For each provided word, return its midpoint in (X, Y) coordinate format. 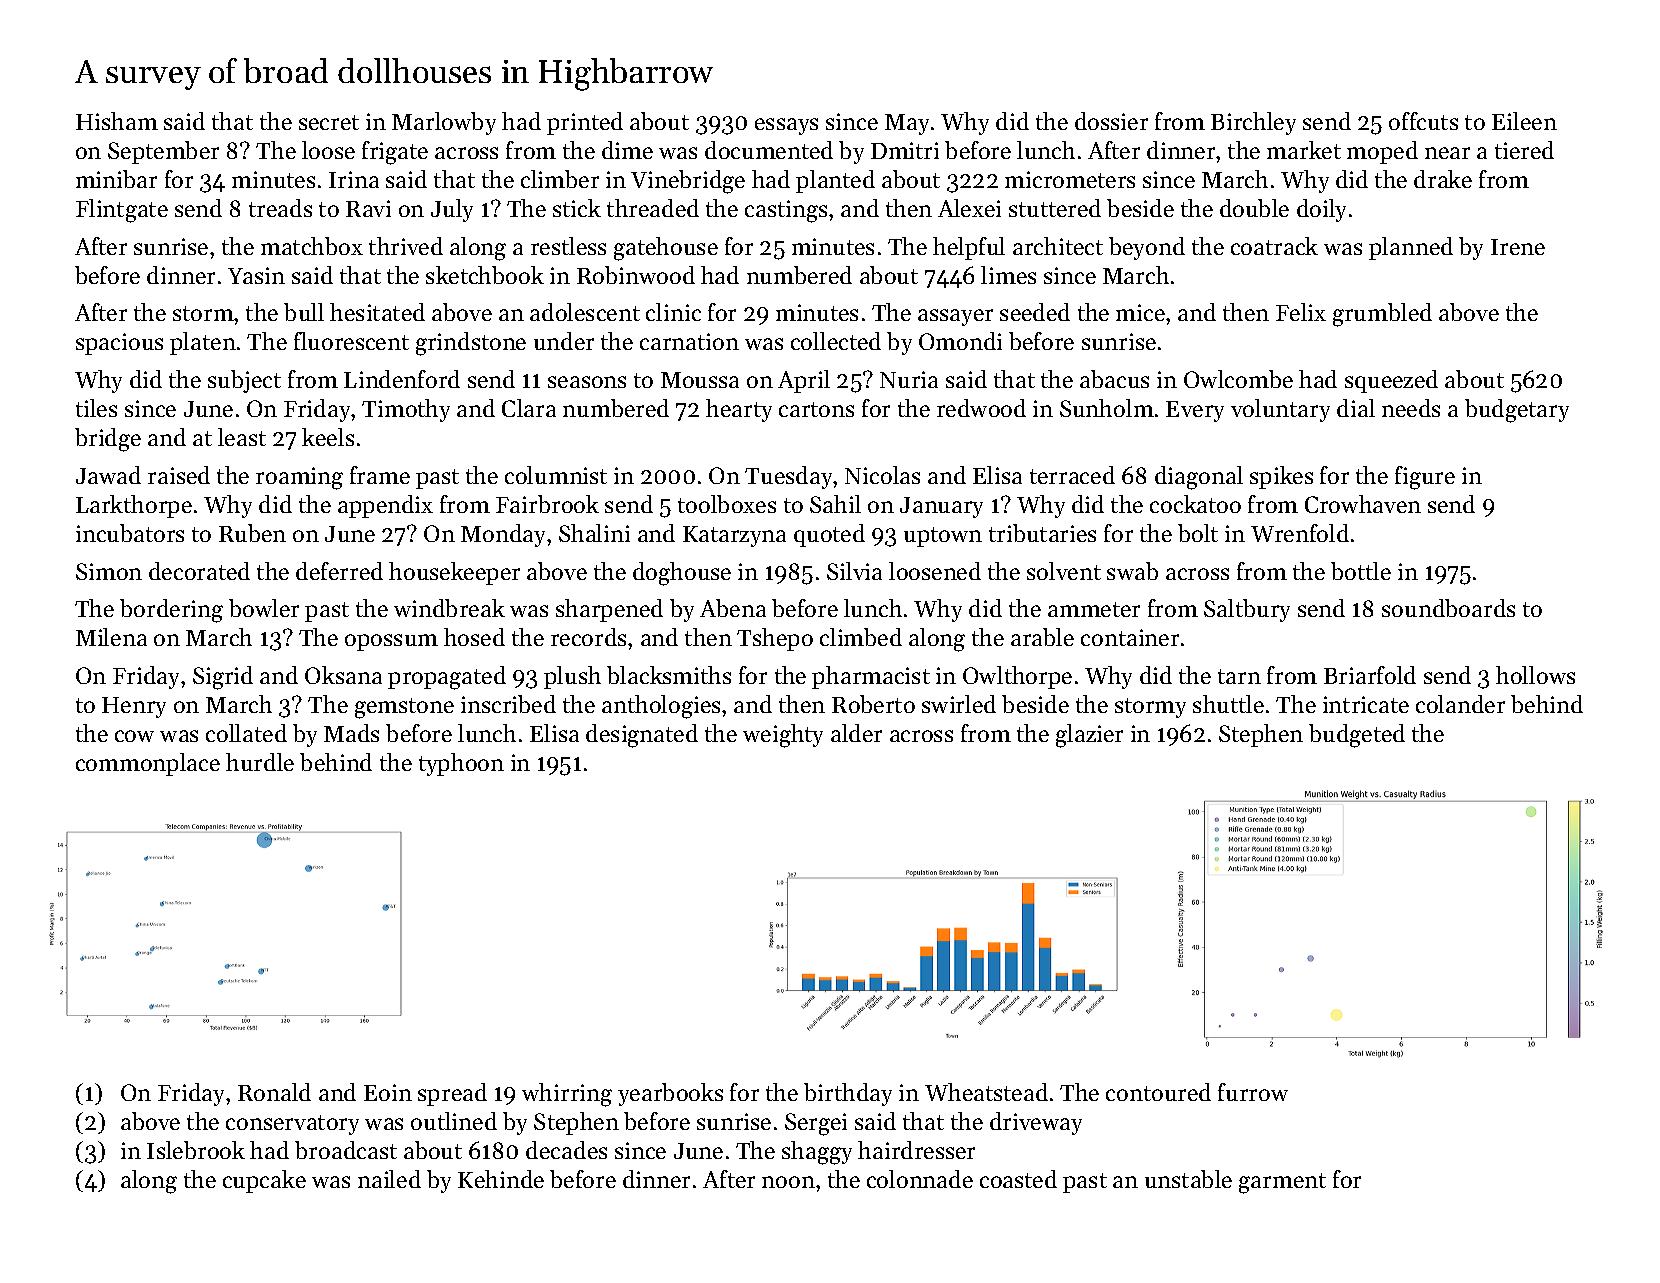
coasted (1018, 1179)
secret (329, 122)
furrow (1253, 1092)
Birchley (1253, 123)
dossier (1111, 121)
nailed (389, 1179)
